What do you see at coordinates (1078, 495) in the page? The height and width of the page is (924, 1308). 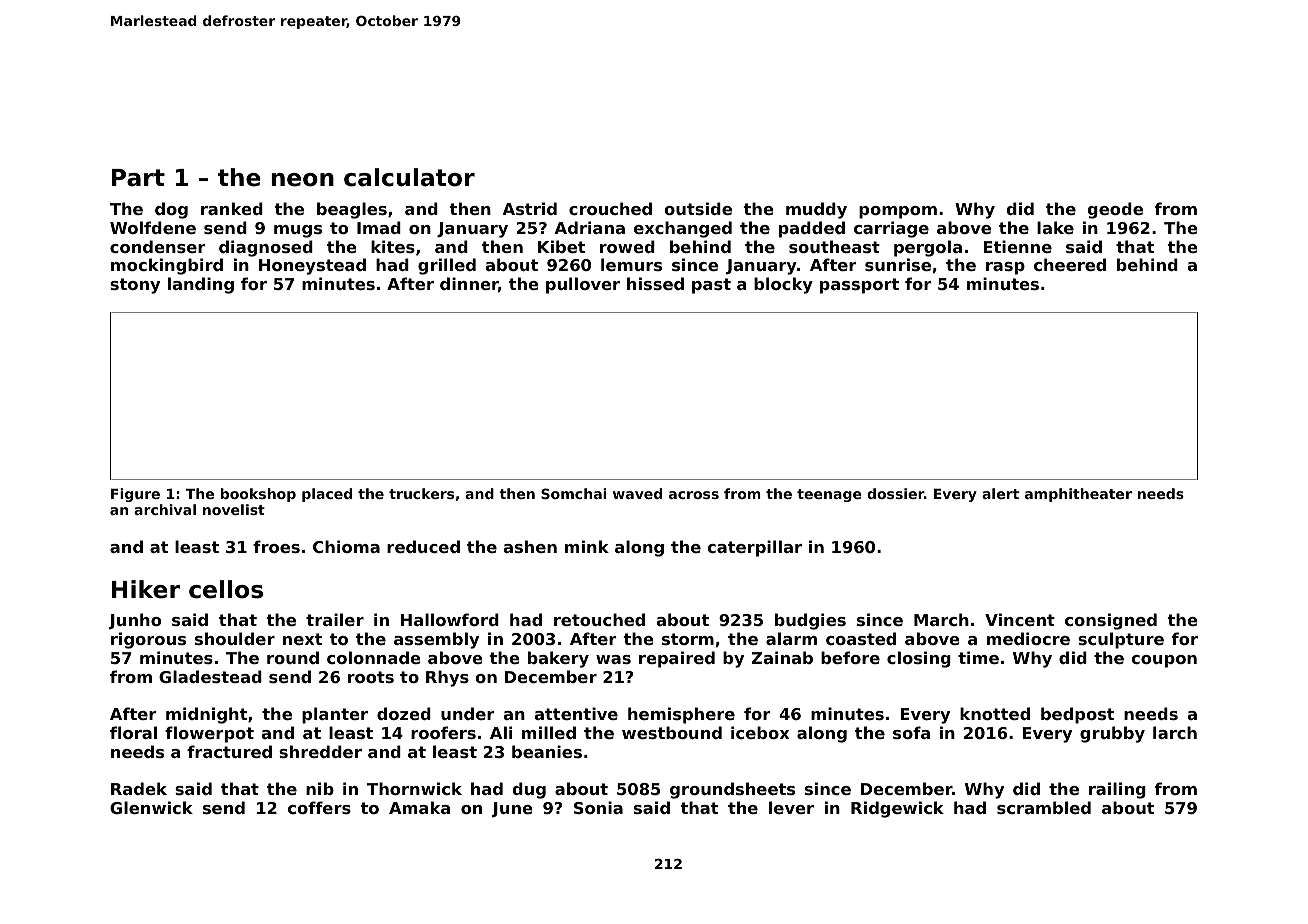 I see `amphitheater` at bounding box center [1078, 495].
